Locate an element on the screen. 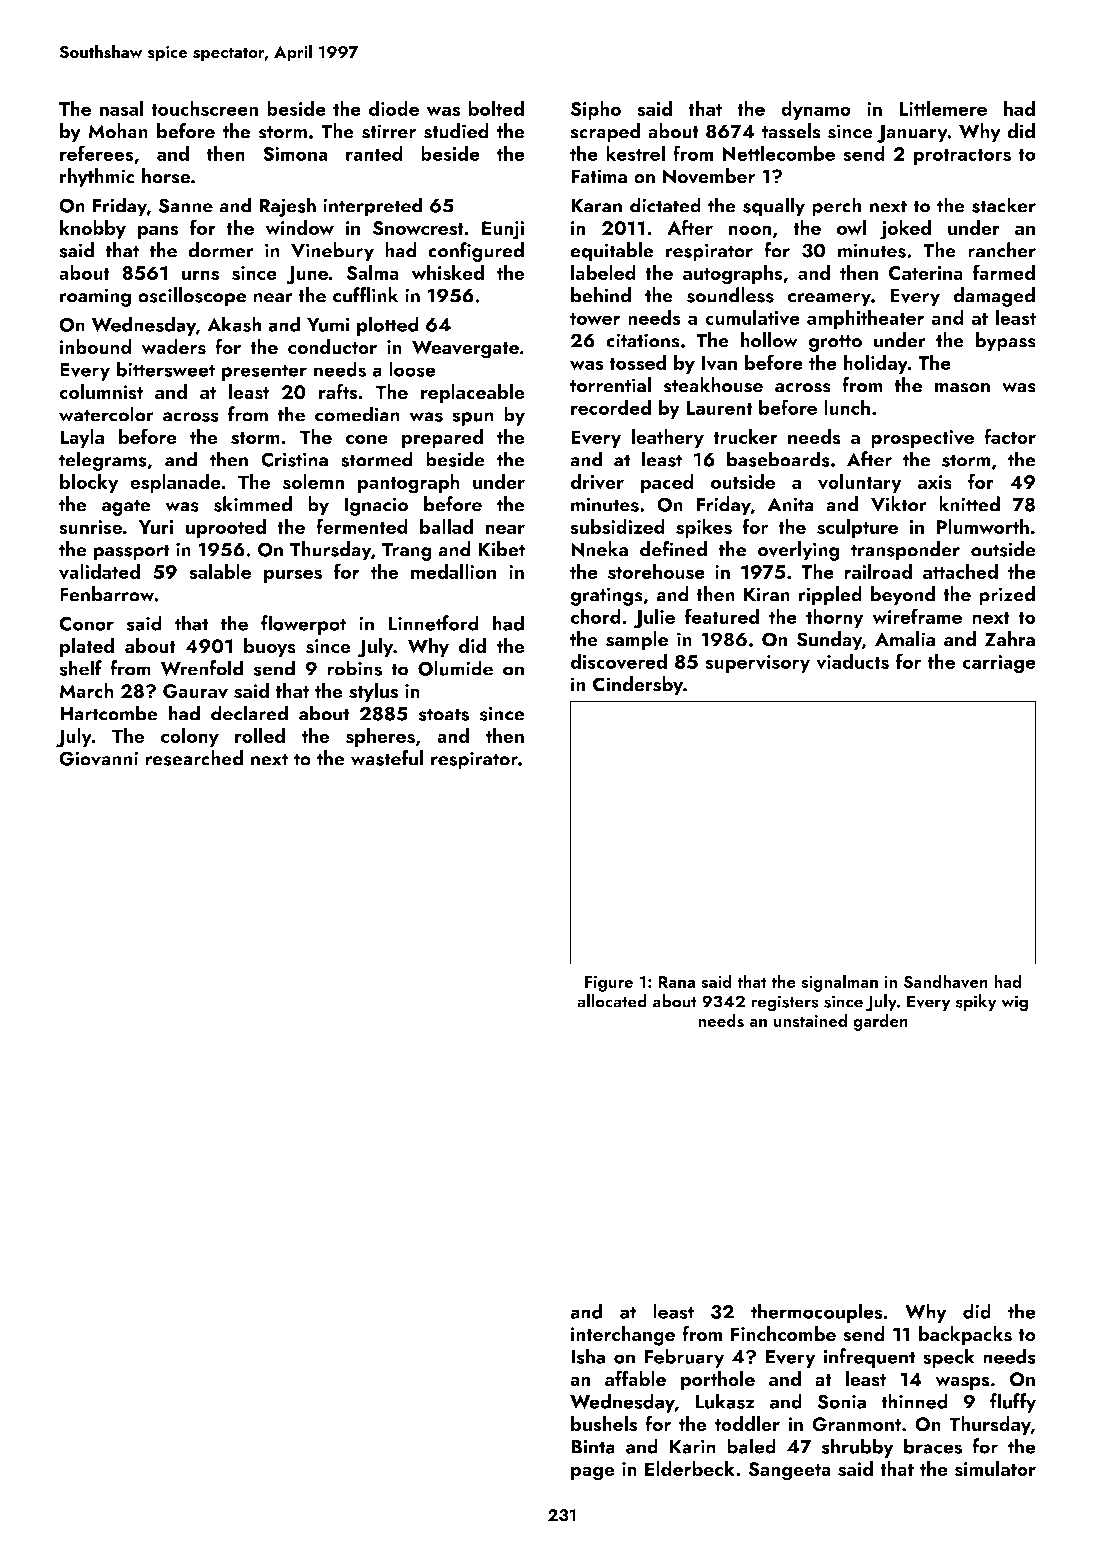 This screenshot has height=1556, width=1095. touchscreen is located at coordinates (205, 108).
